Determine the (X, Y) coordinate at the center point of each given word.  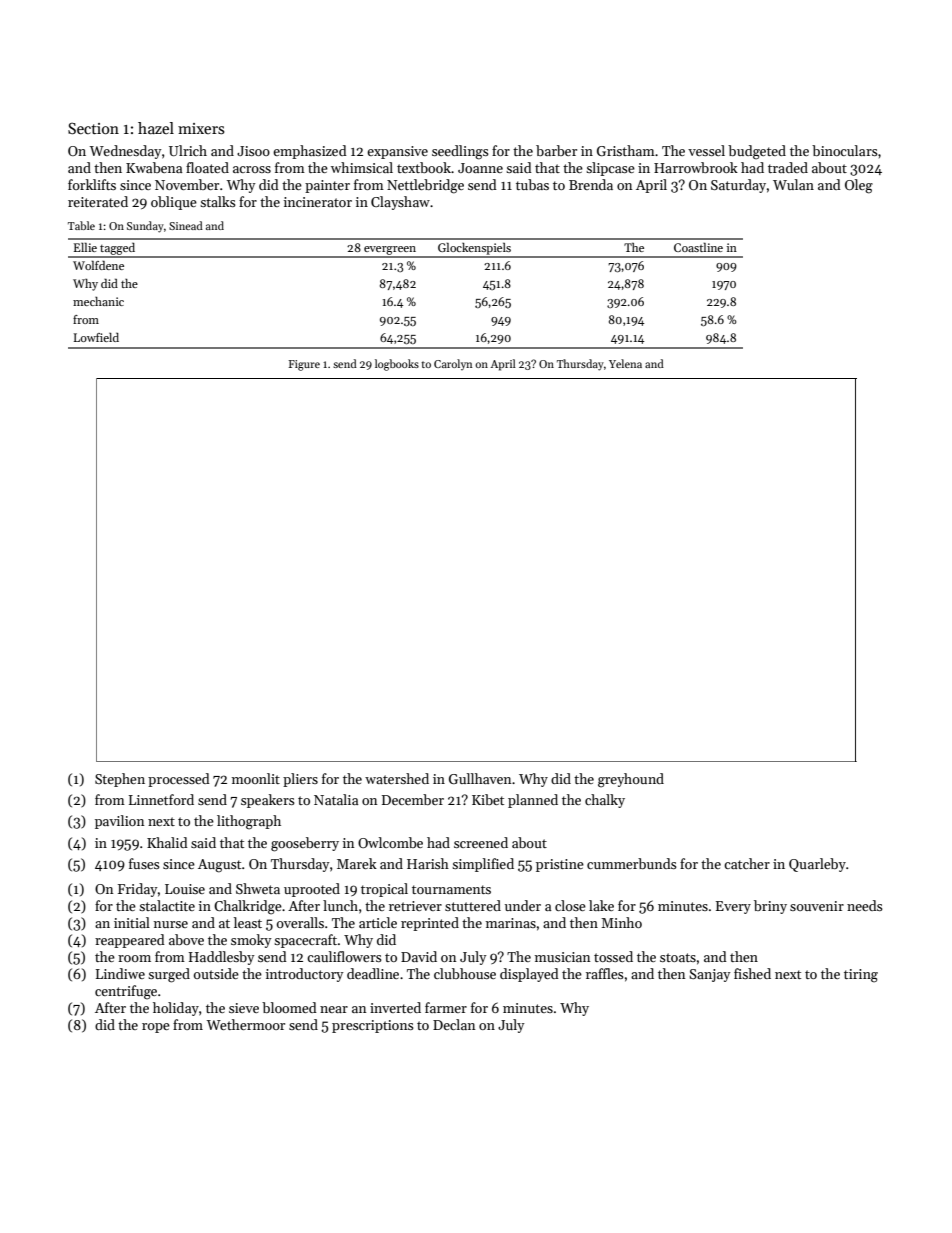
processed (179, 780)
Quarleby (817, 865)
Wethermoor (246, 1024)
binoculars (845, 150)
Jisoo (253, 151)
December (413, 799)
